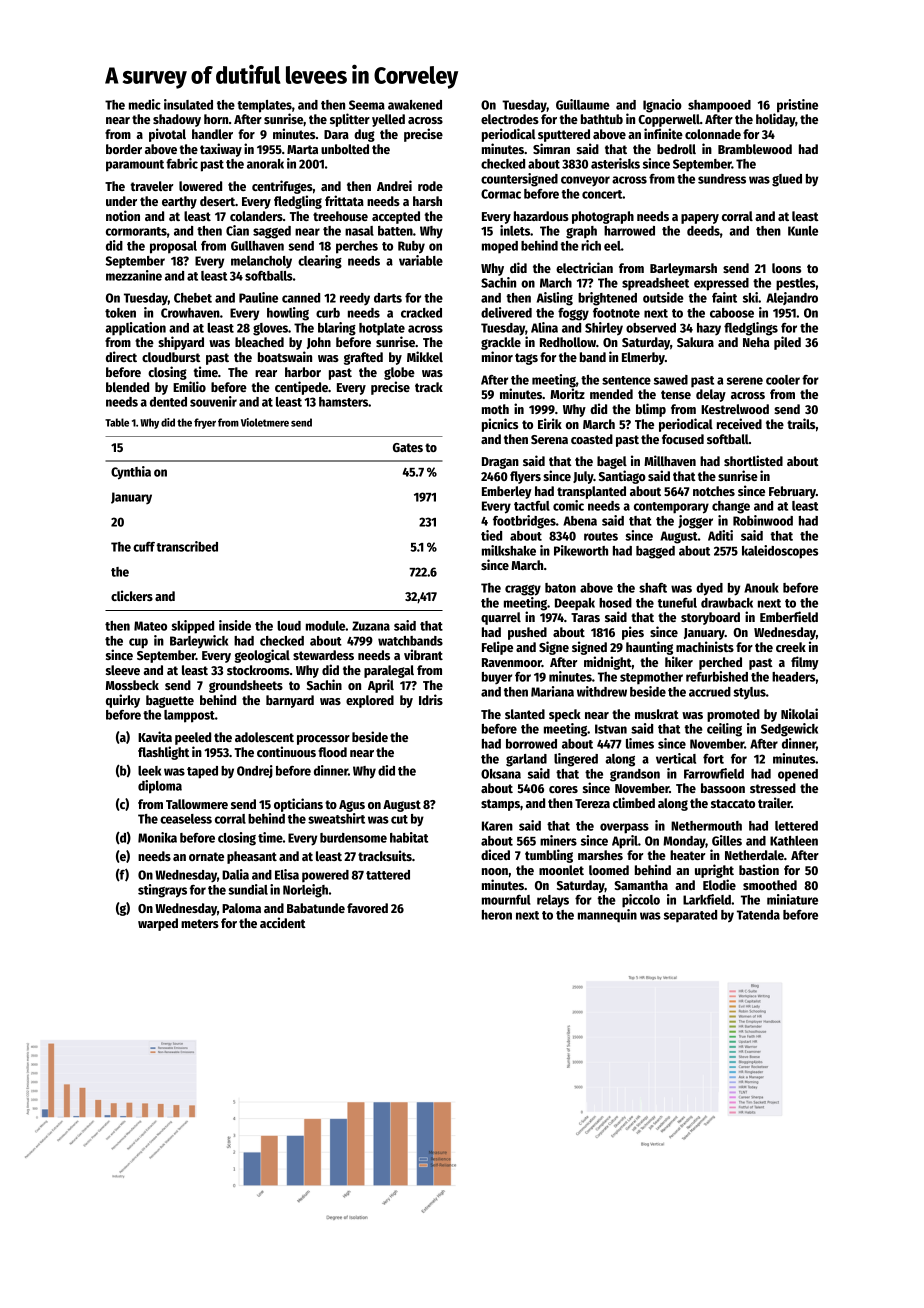 This screenshot has height=1308, width=924. I want to click on conveyor, so click(585, 181).
